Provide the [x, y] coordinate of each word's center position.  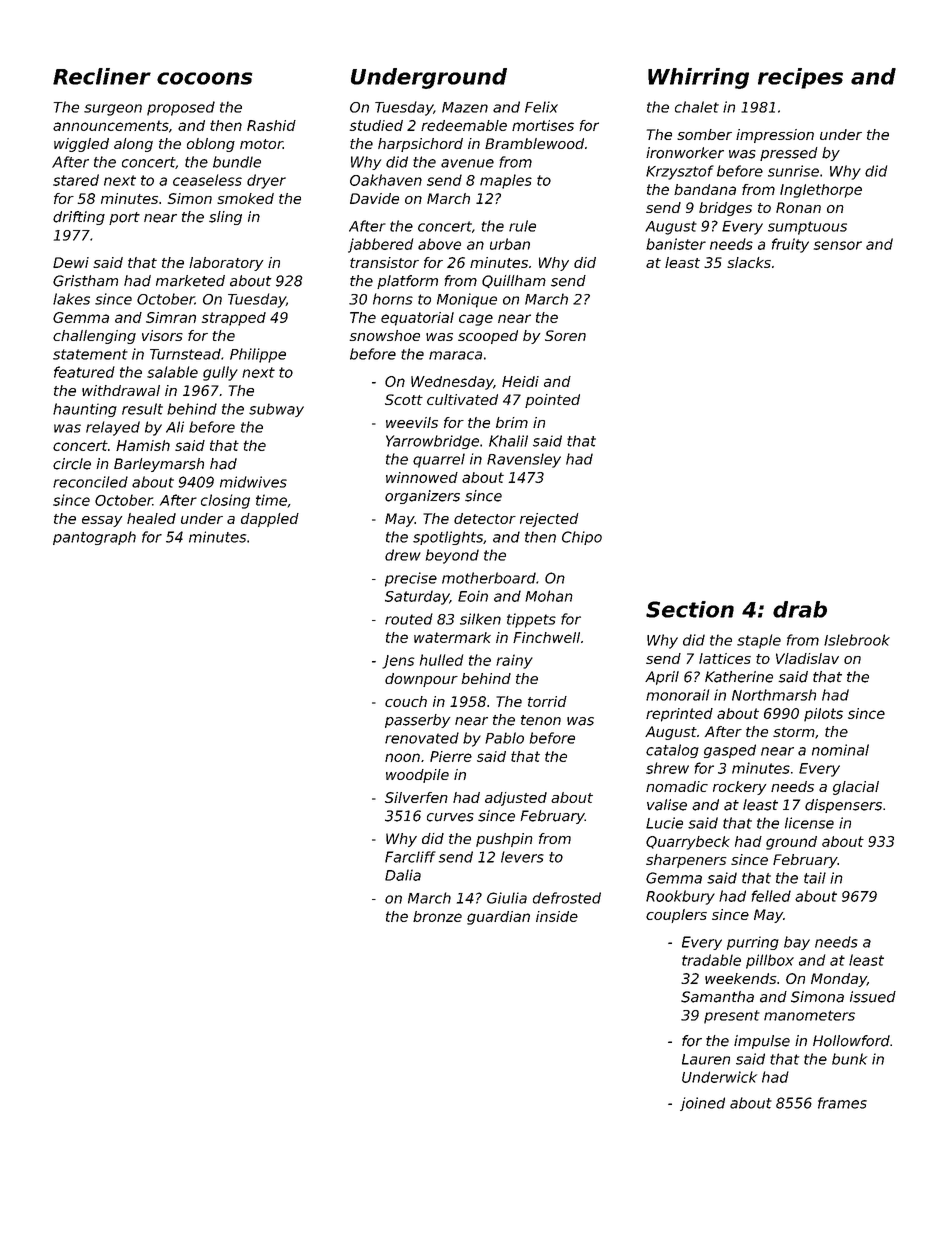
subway [276, 410]
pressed [789, 154]
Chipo [582, 538]
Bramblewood [534, 143]
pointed [552, 401]
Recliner [102, 76]
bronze [437, 916]
